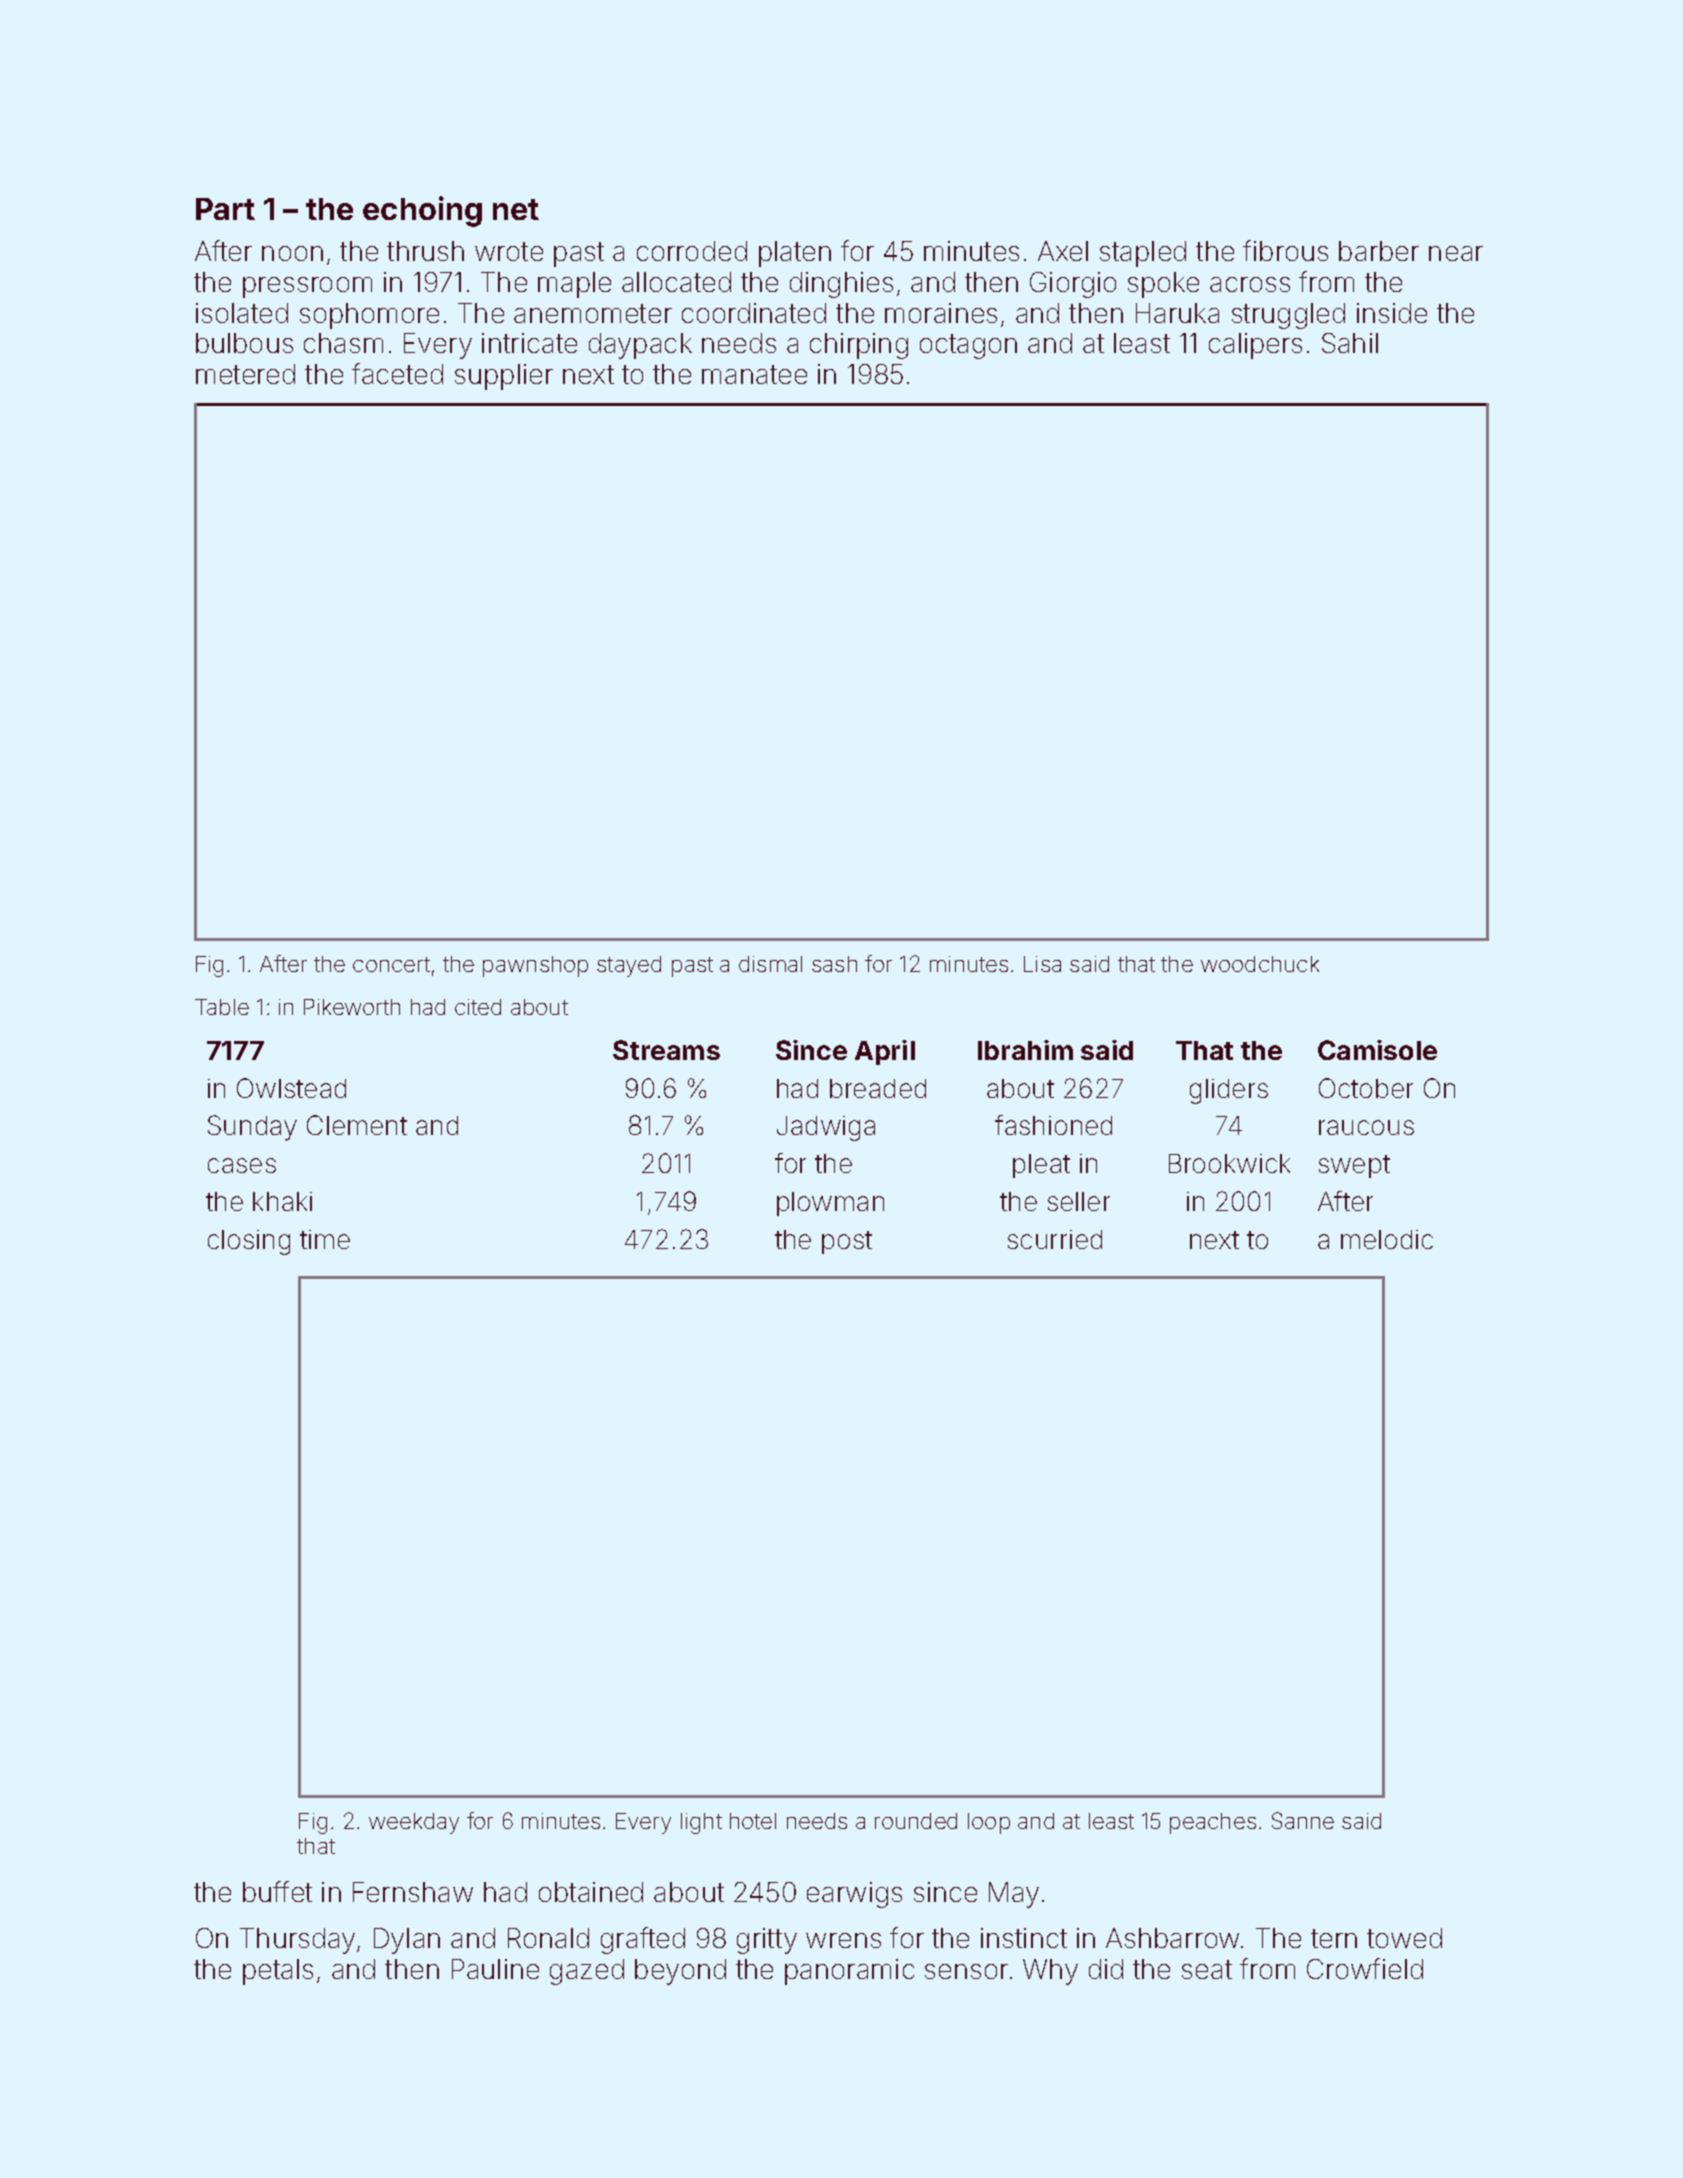 The image size is (1683, 2178). I want to click on weekday, so click(414, 1823).
